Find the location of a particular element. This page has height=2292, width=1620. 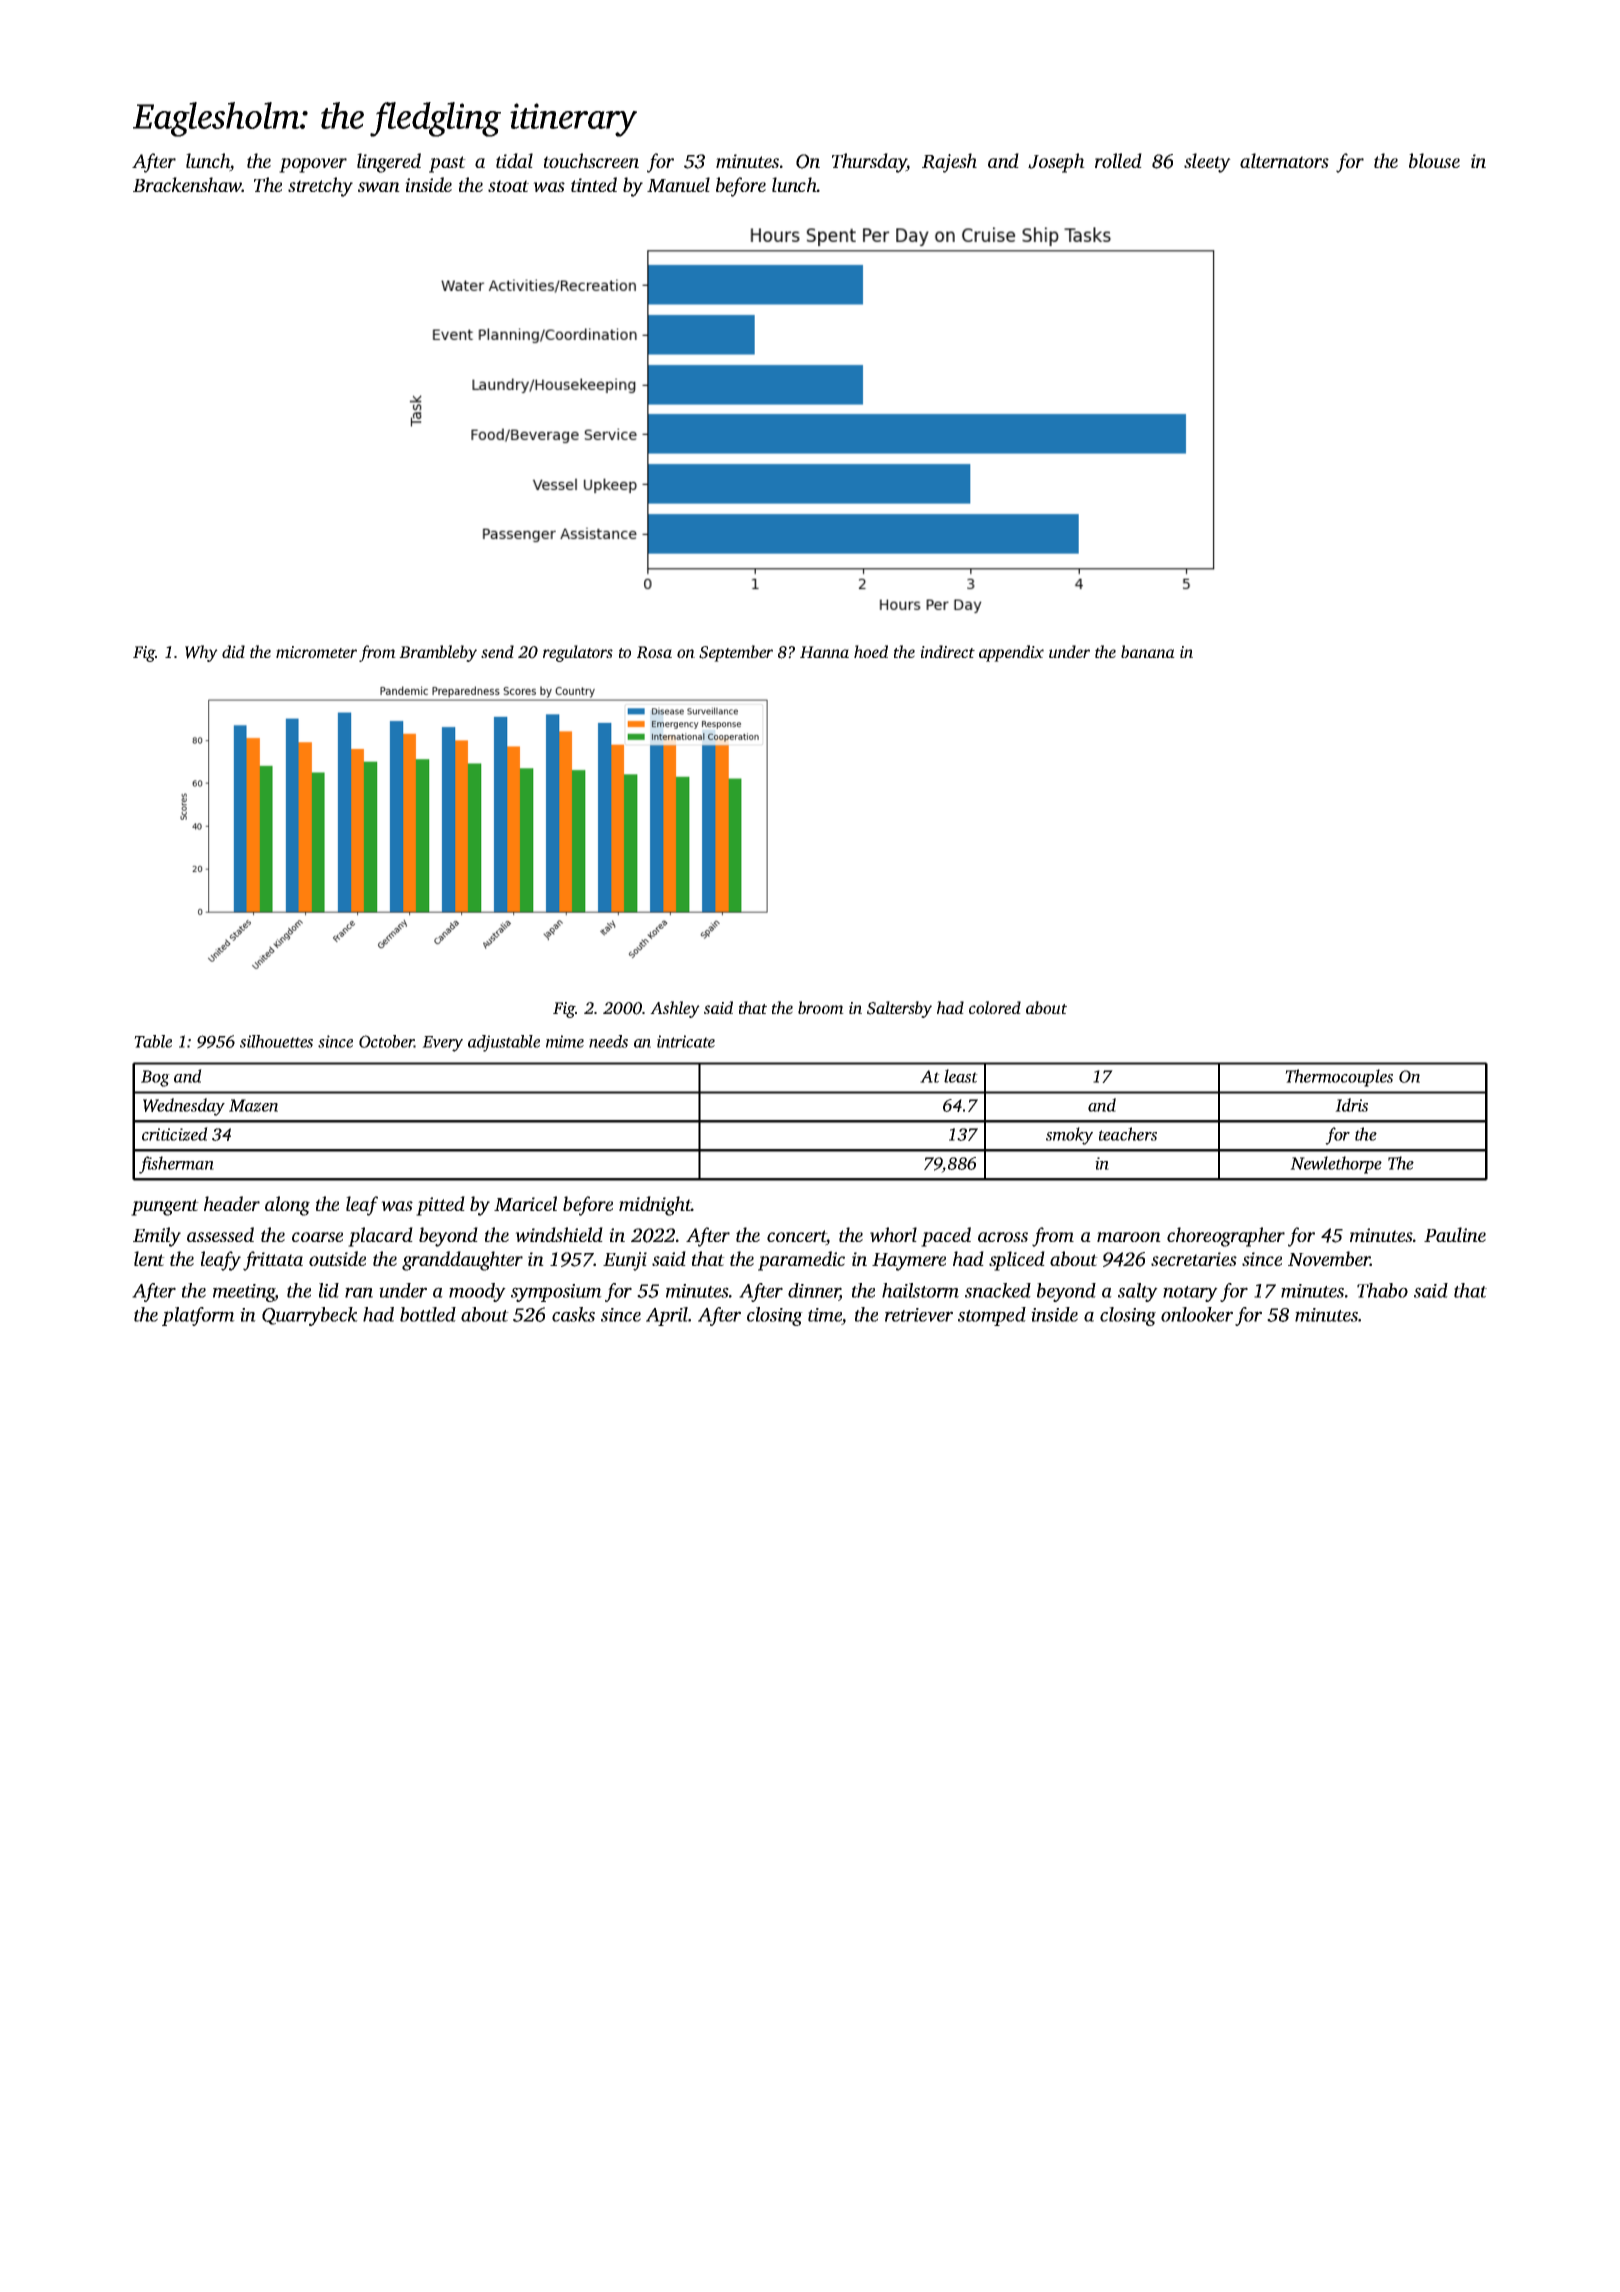

choreographer is located at coordinates (1226, 1237).
